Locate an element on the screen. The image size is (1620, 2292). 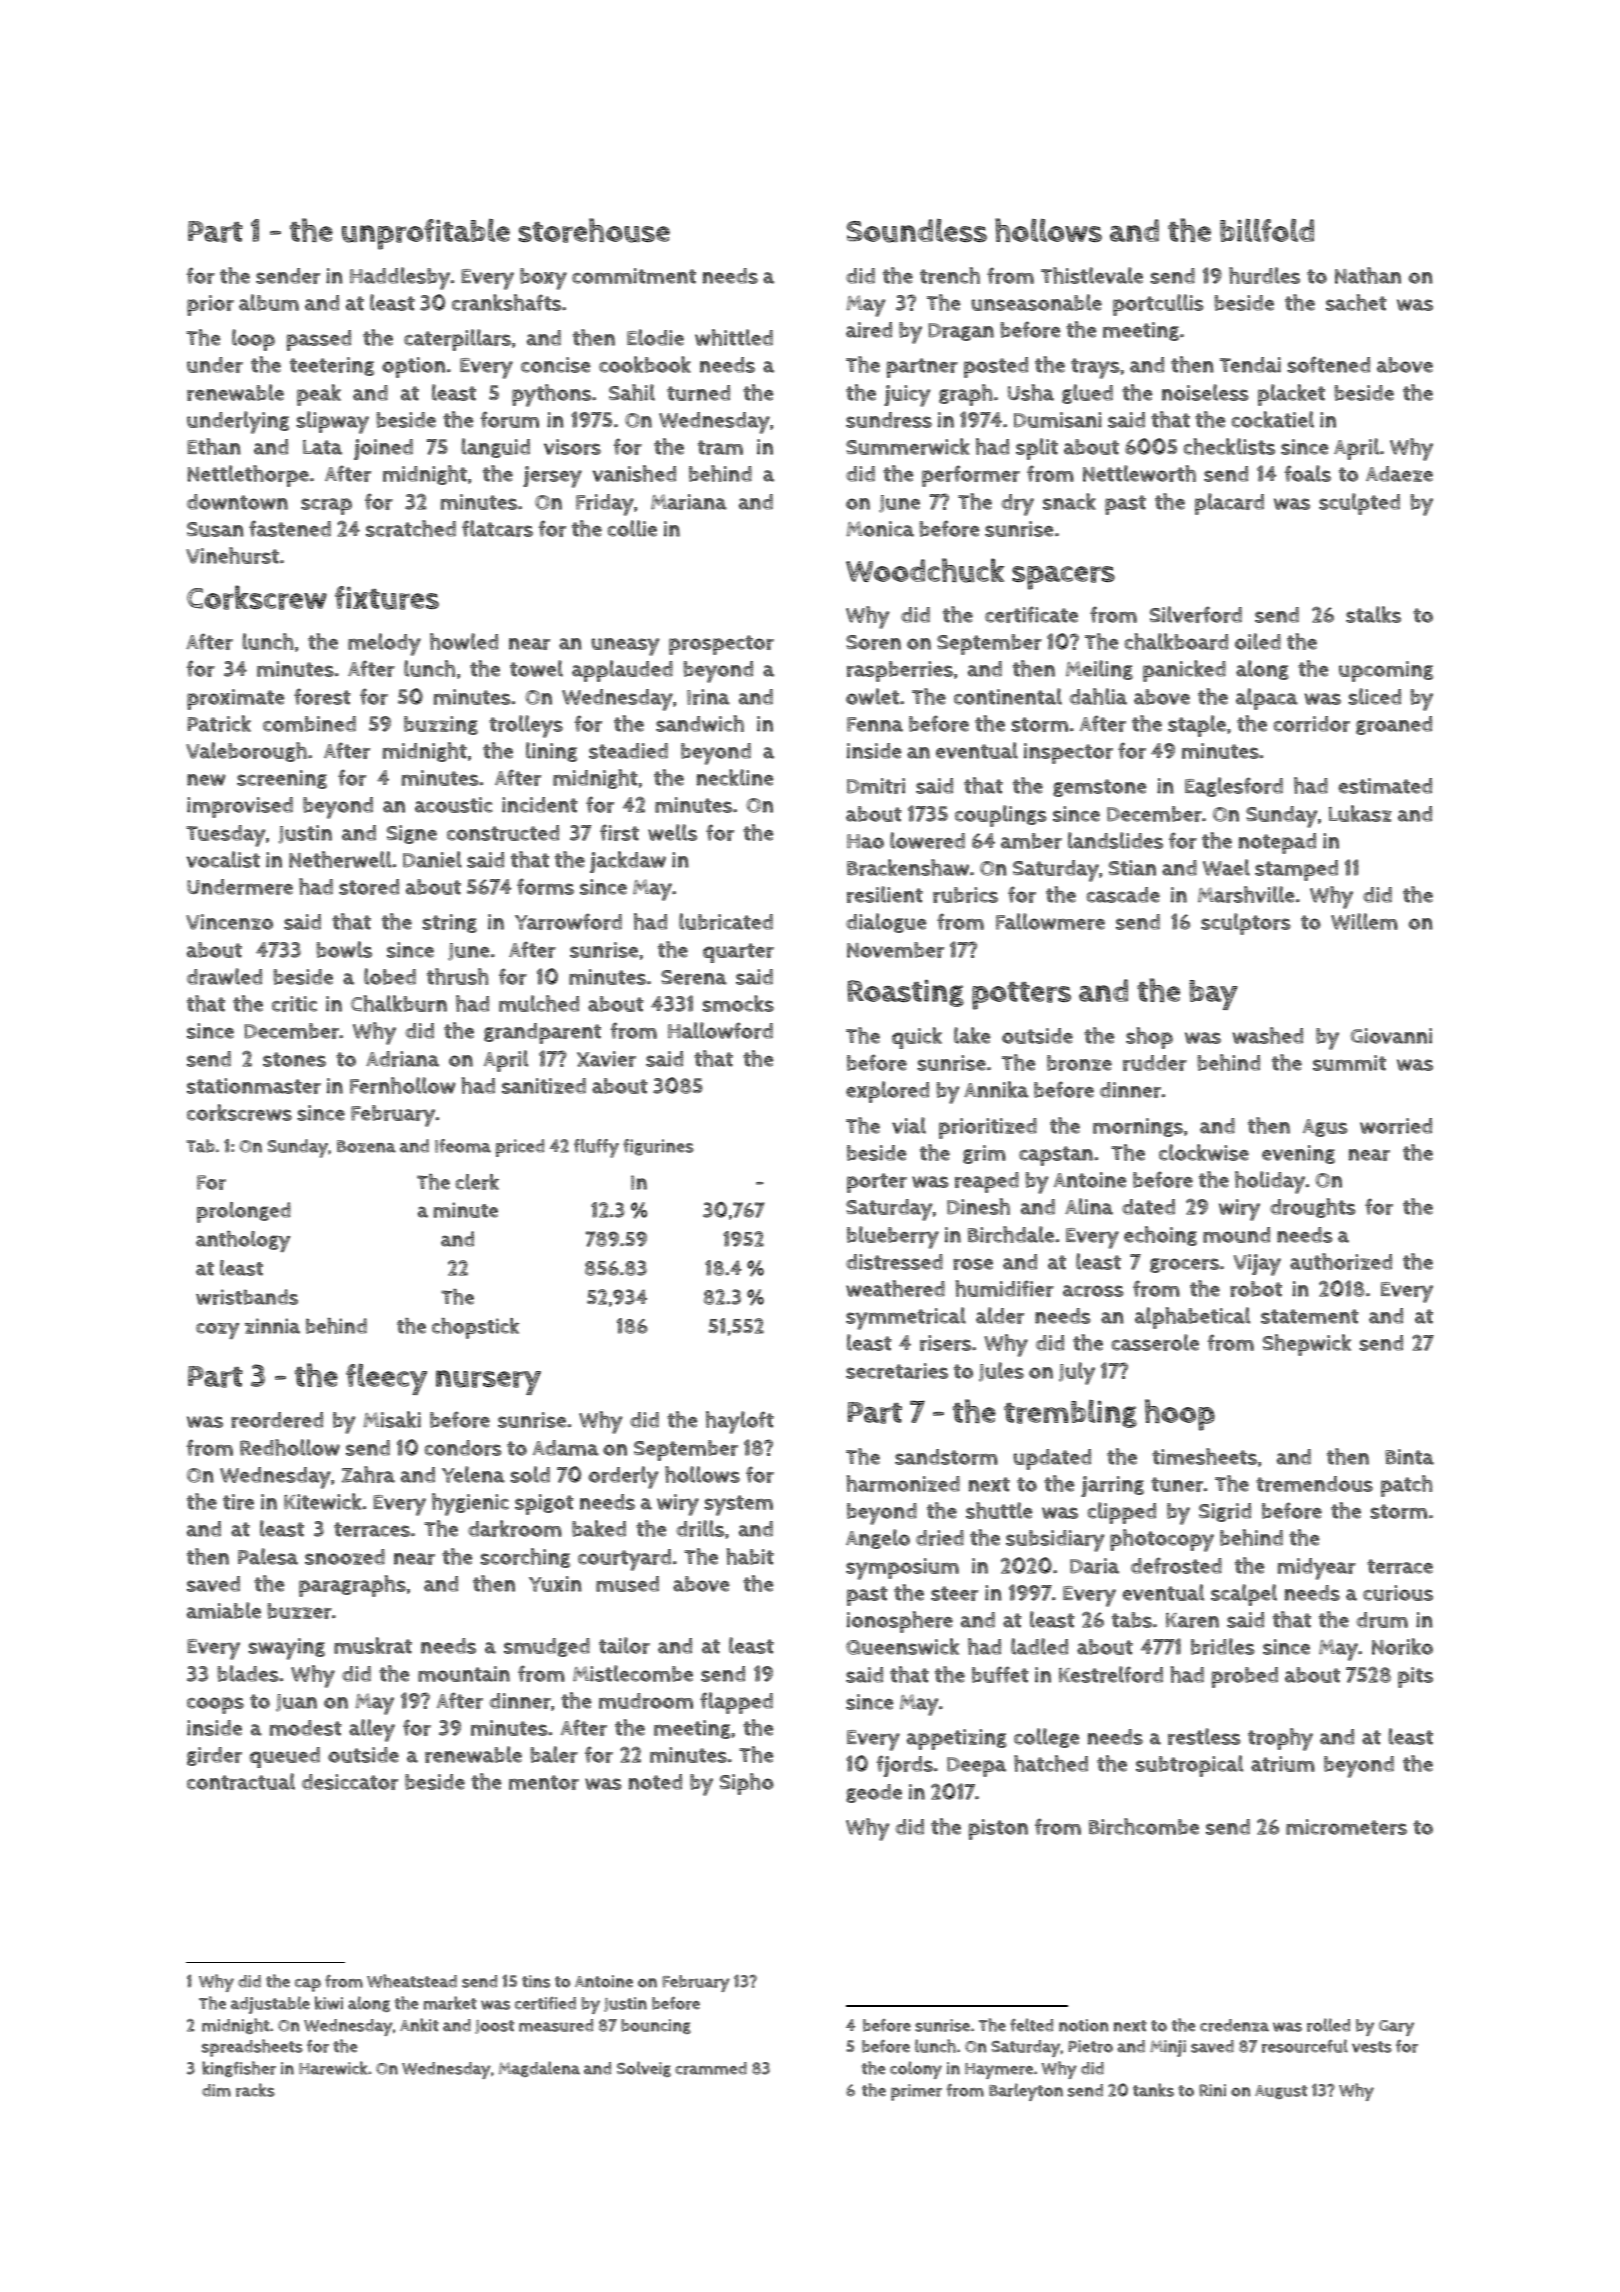
condors is located at coordinates (463, 1448).
